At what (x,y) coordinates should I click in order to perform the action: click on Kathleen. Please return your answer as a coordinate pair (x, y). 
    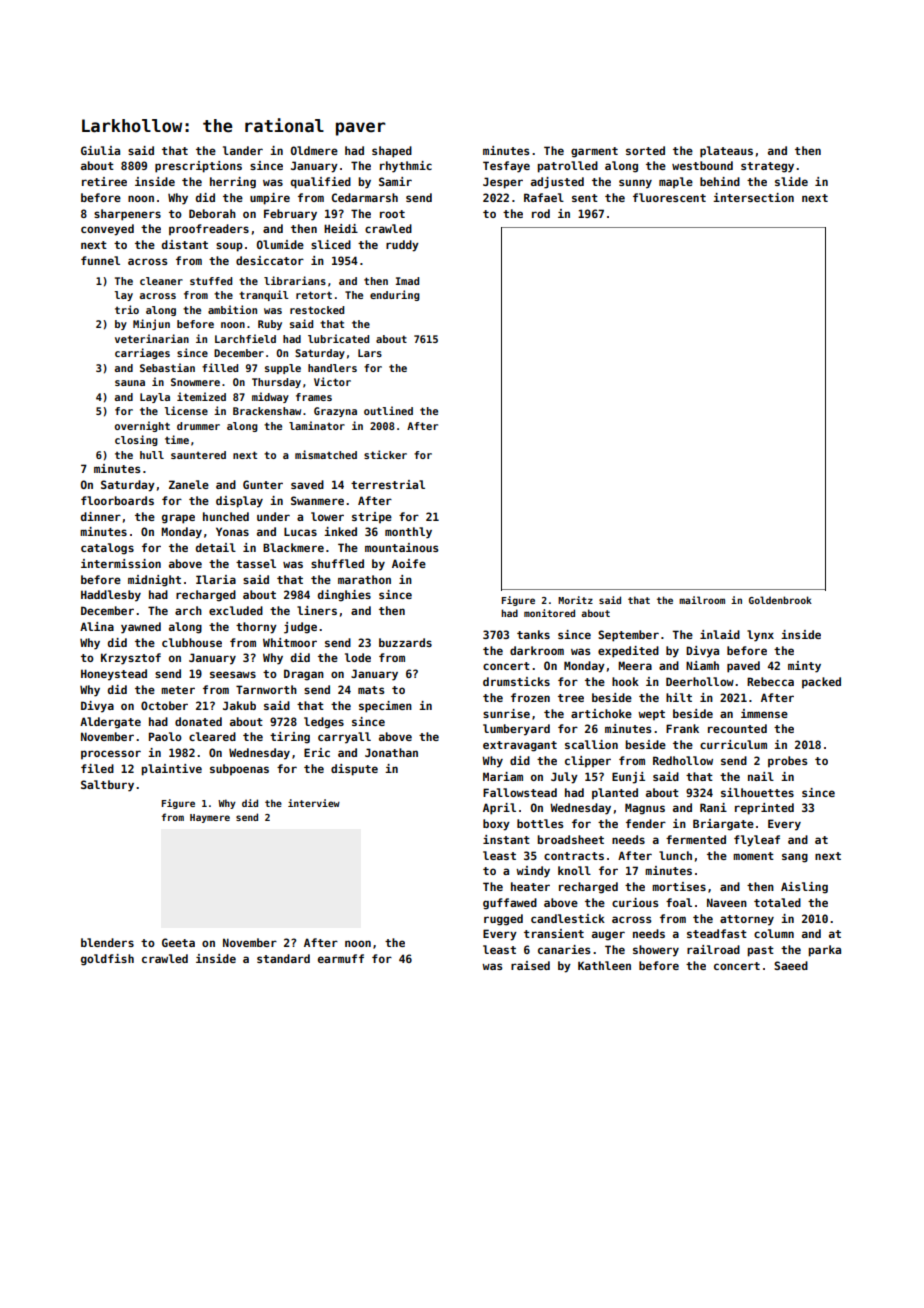
    Looking at the image, I should click on (604, 965).
